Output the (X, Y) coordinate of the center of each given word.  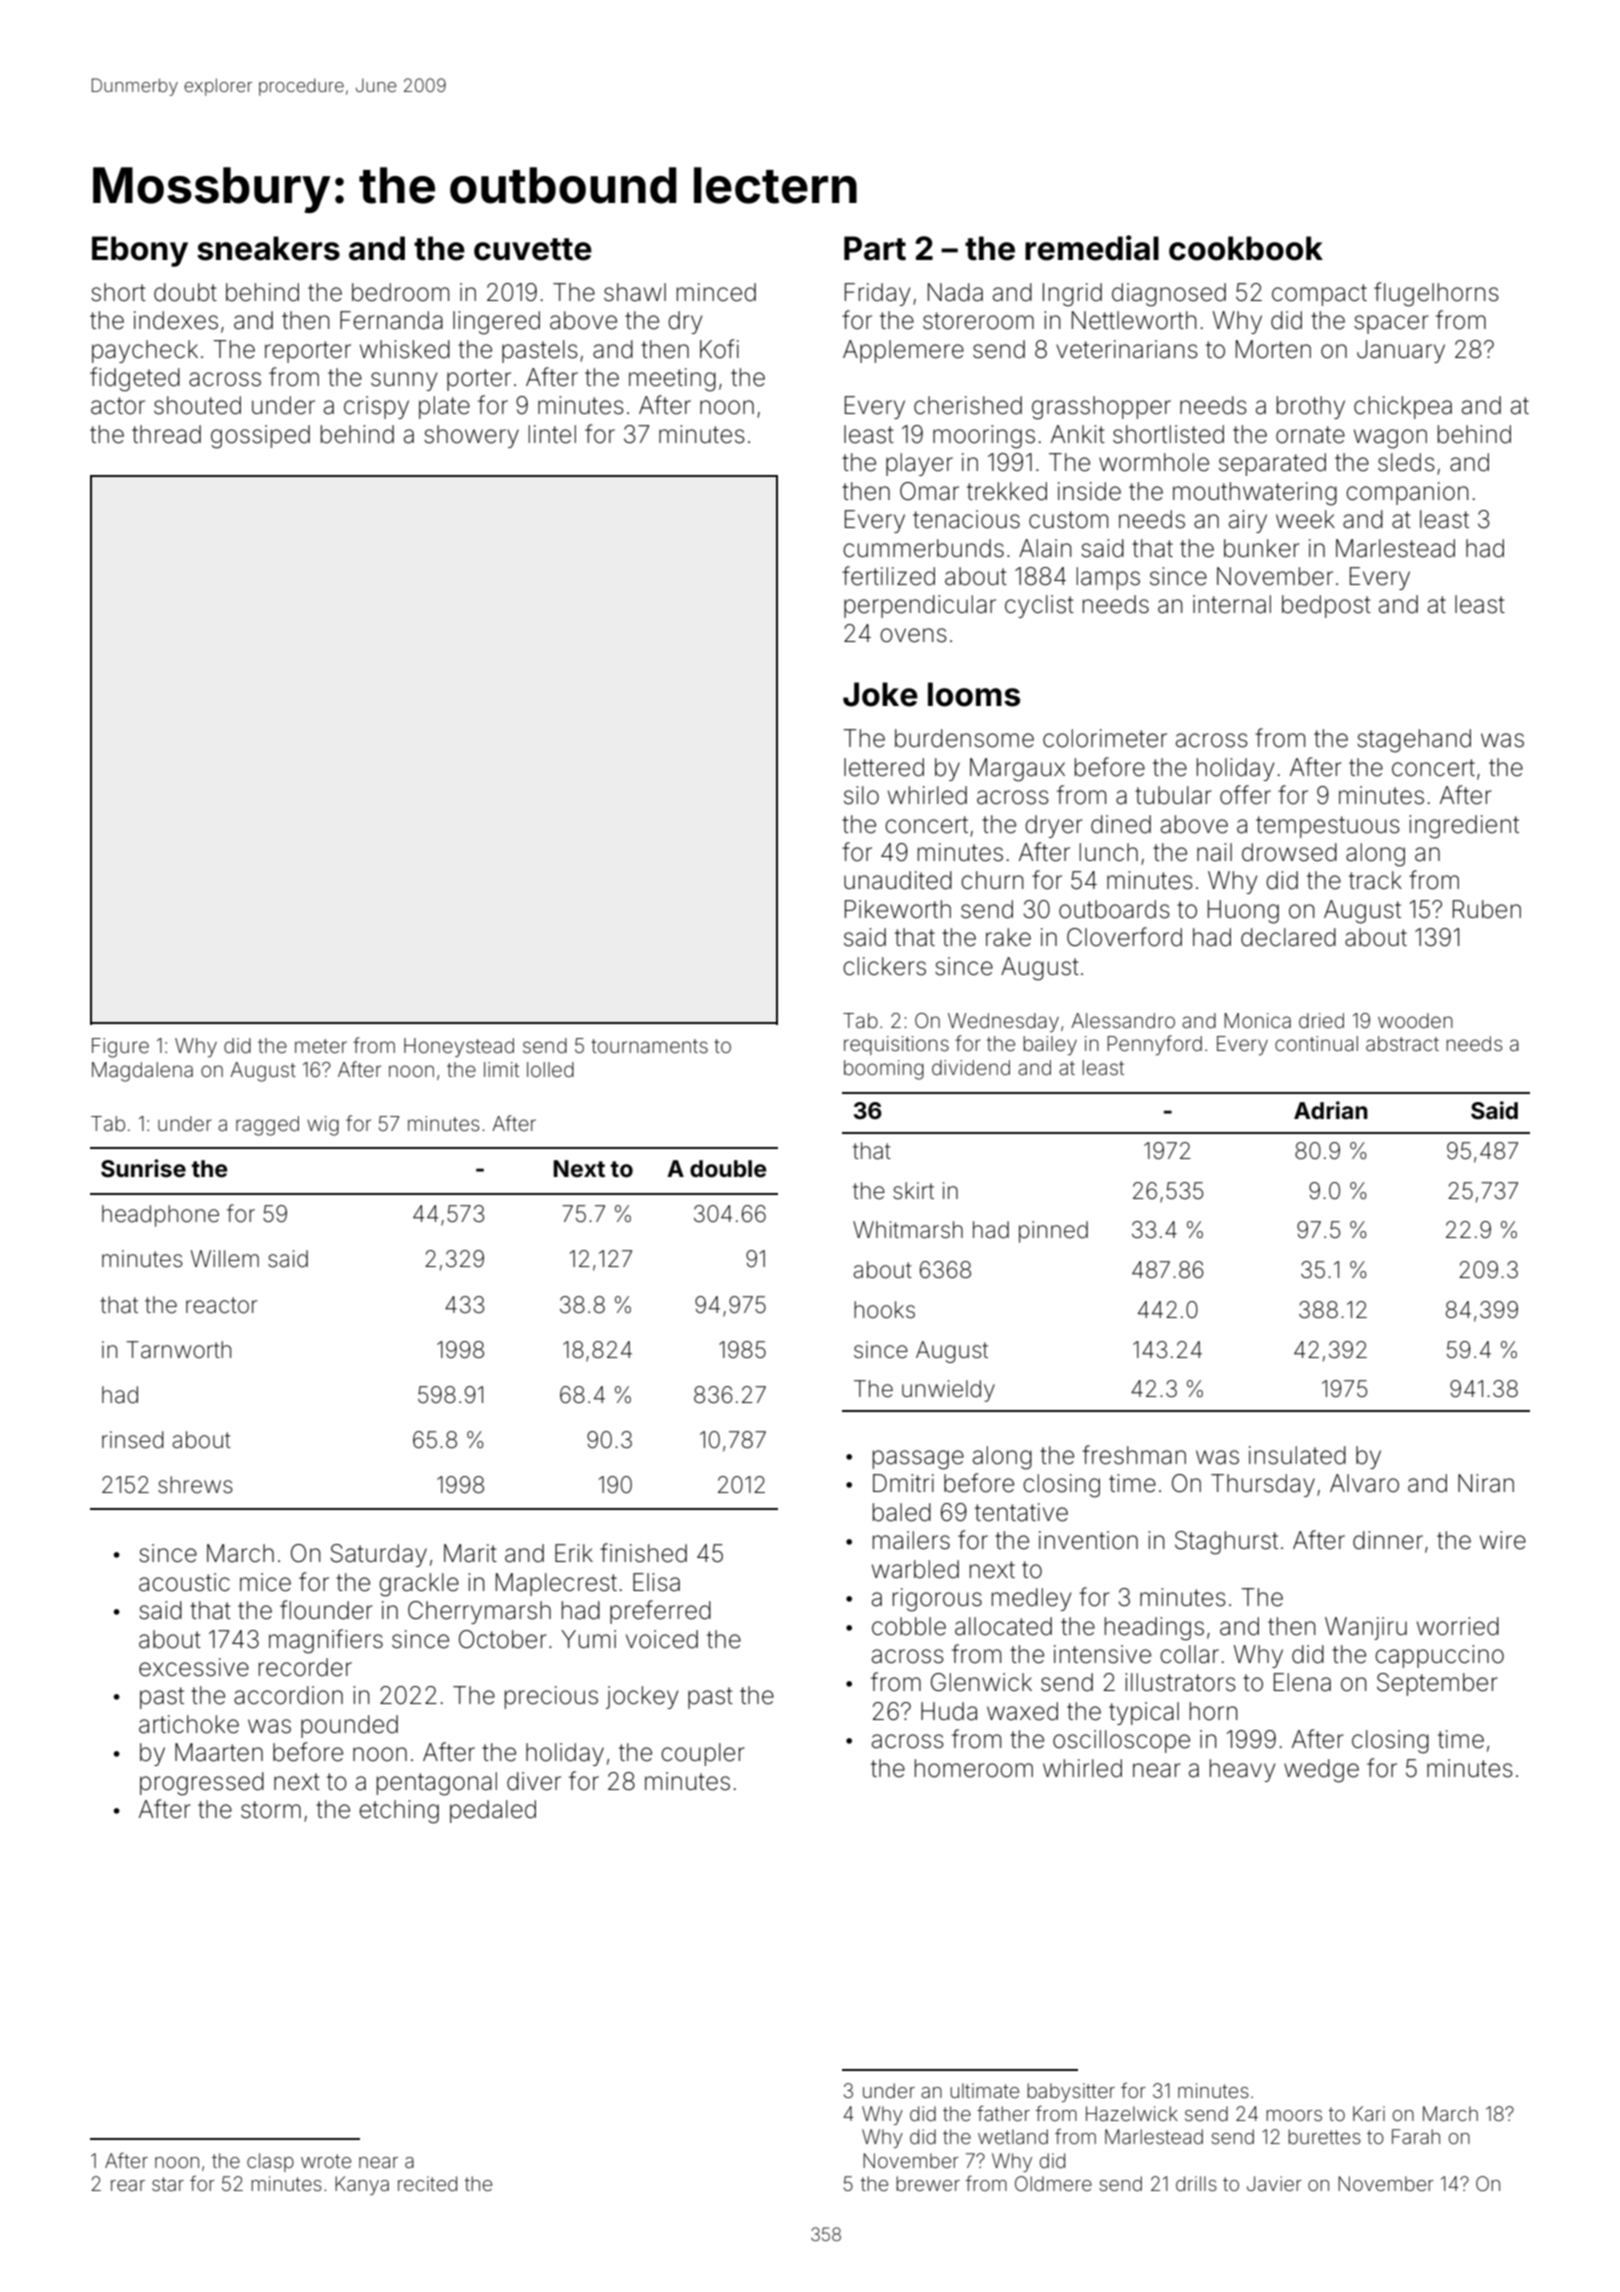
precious (551, 1697)
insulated (1297, 1455)
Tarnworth (178, 1350)
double (728, 1169)
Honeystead (459, 1048)
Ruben (1487, 909)
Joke (880, 694)
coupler (703, 1754)
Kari (1369, 2113)
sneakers (268, 248)
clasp (270, 2162)
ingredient (1464, 827)
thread (166, 434)
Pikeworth (898, 909)
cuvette (533, 249)
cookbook (1246, 248)
